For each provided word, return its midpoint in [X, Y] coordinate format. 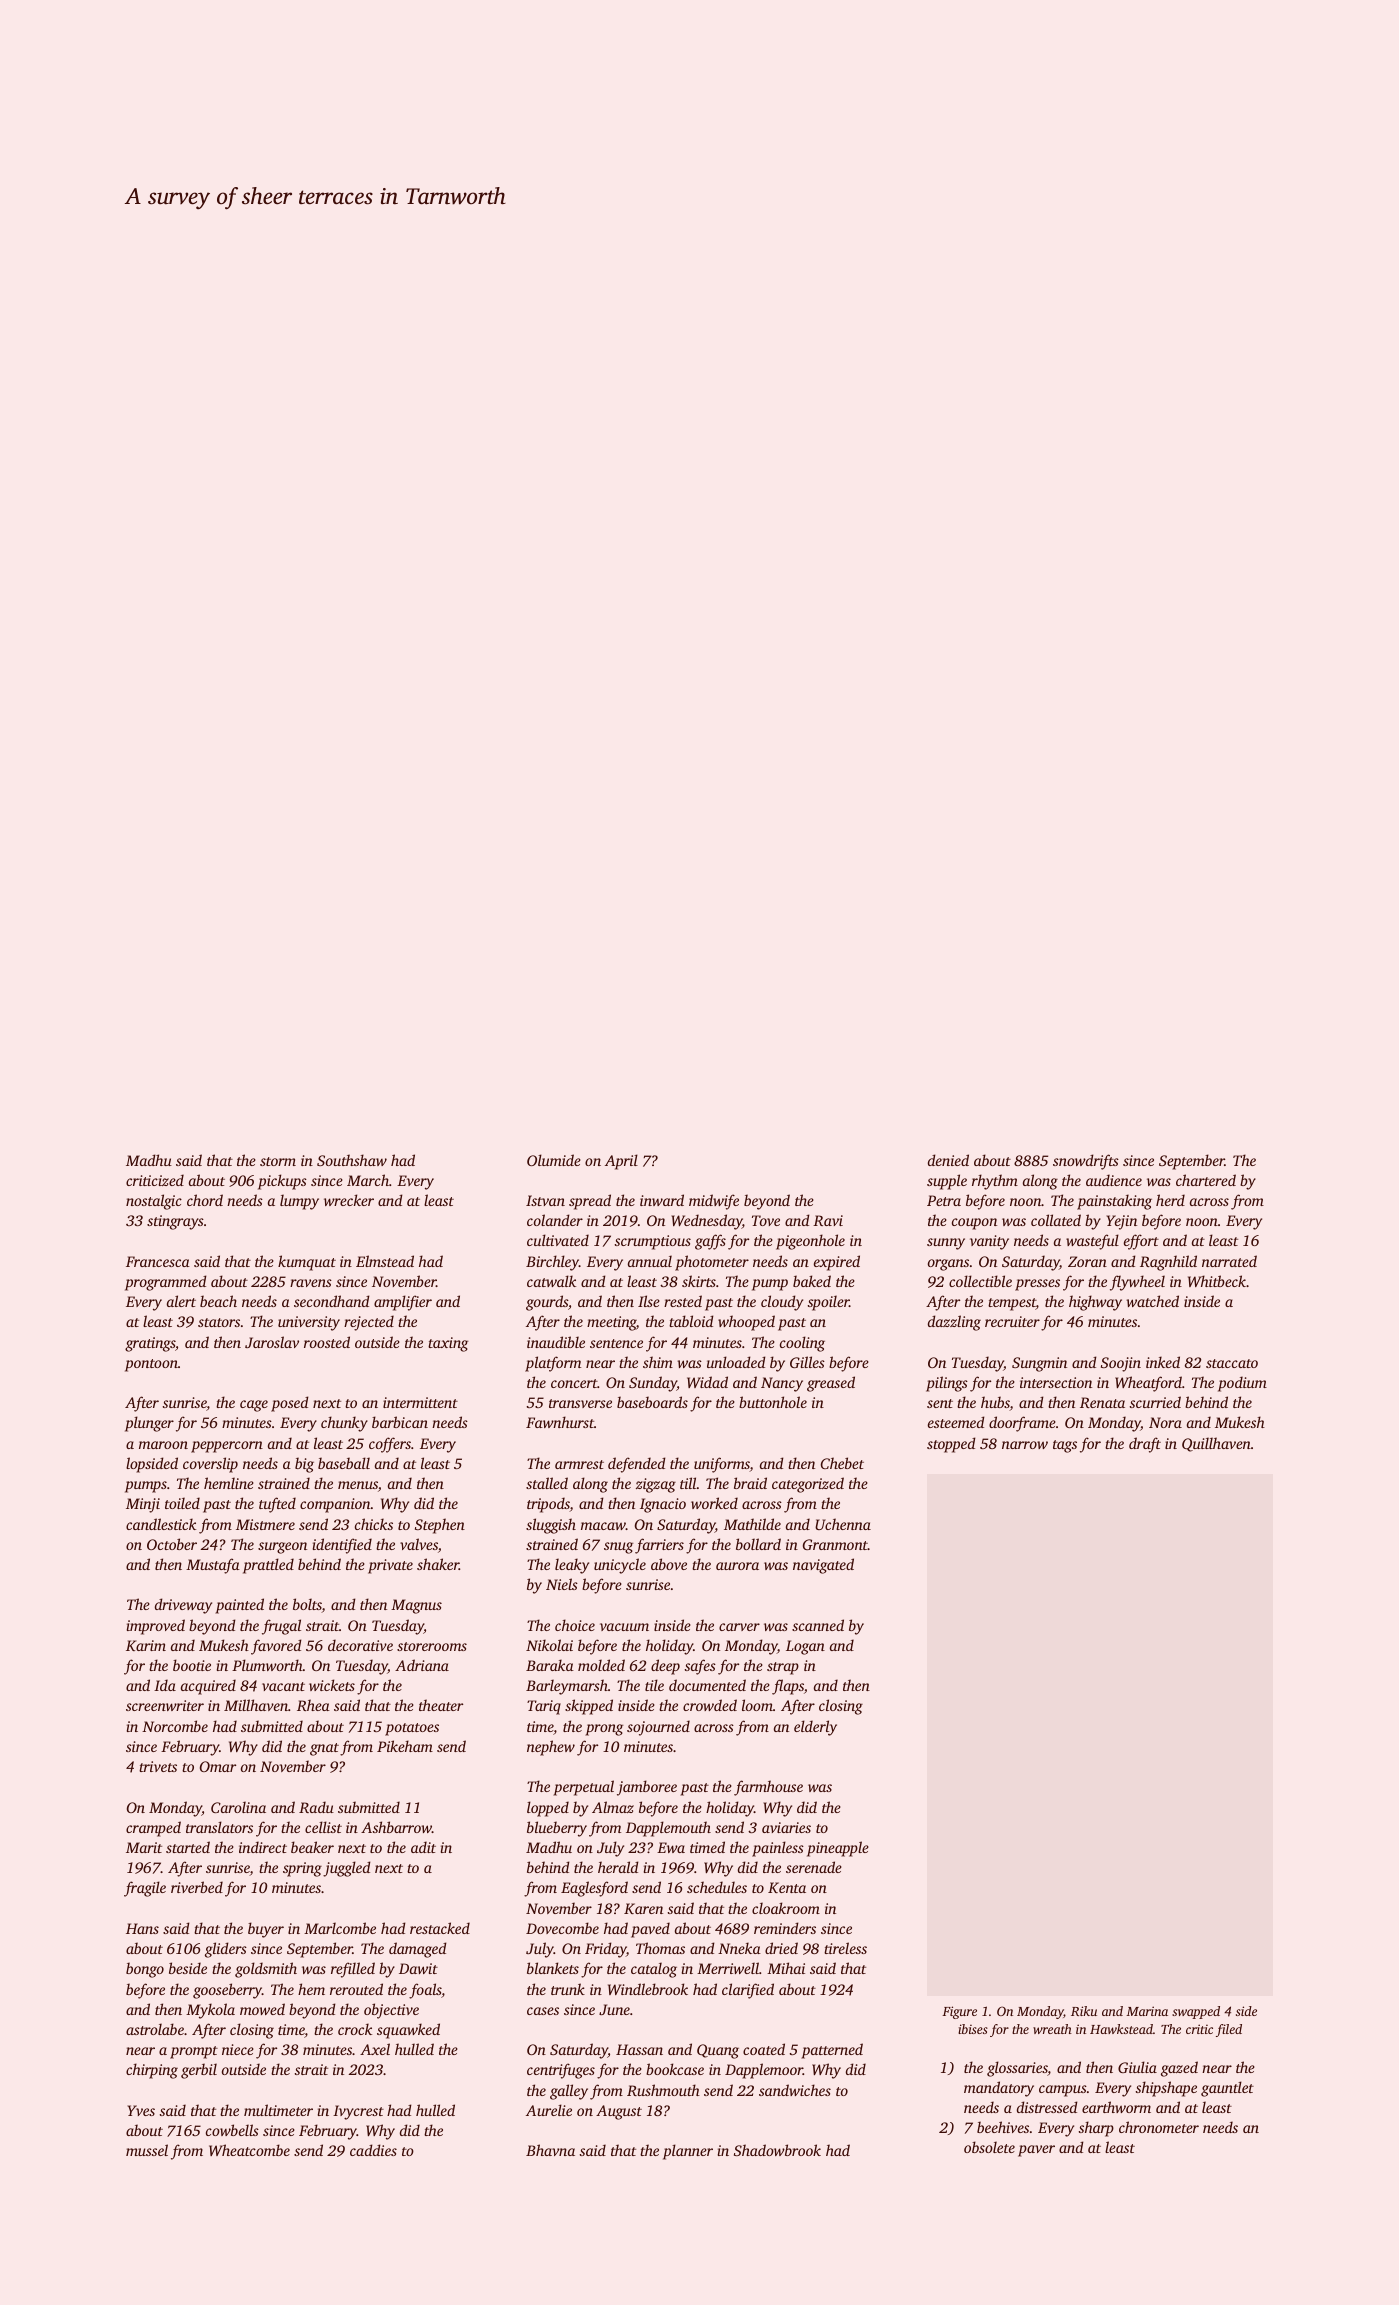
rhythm [995, 1182]
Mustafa [213, 1566]
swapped [1196, 2012]
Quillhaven [1216, 1444]
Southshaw [352, 1160]
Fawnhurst [560, 1422]
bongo [145, 1970]
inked [1163, 1362]
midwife [714, 1202]
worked [714, 1503]
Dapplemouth [668, 1829]
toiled [182, 1503]
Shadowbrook [777, 2150]
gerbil [199, 2071]
